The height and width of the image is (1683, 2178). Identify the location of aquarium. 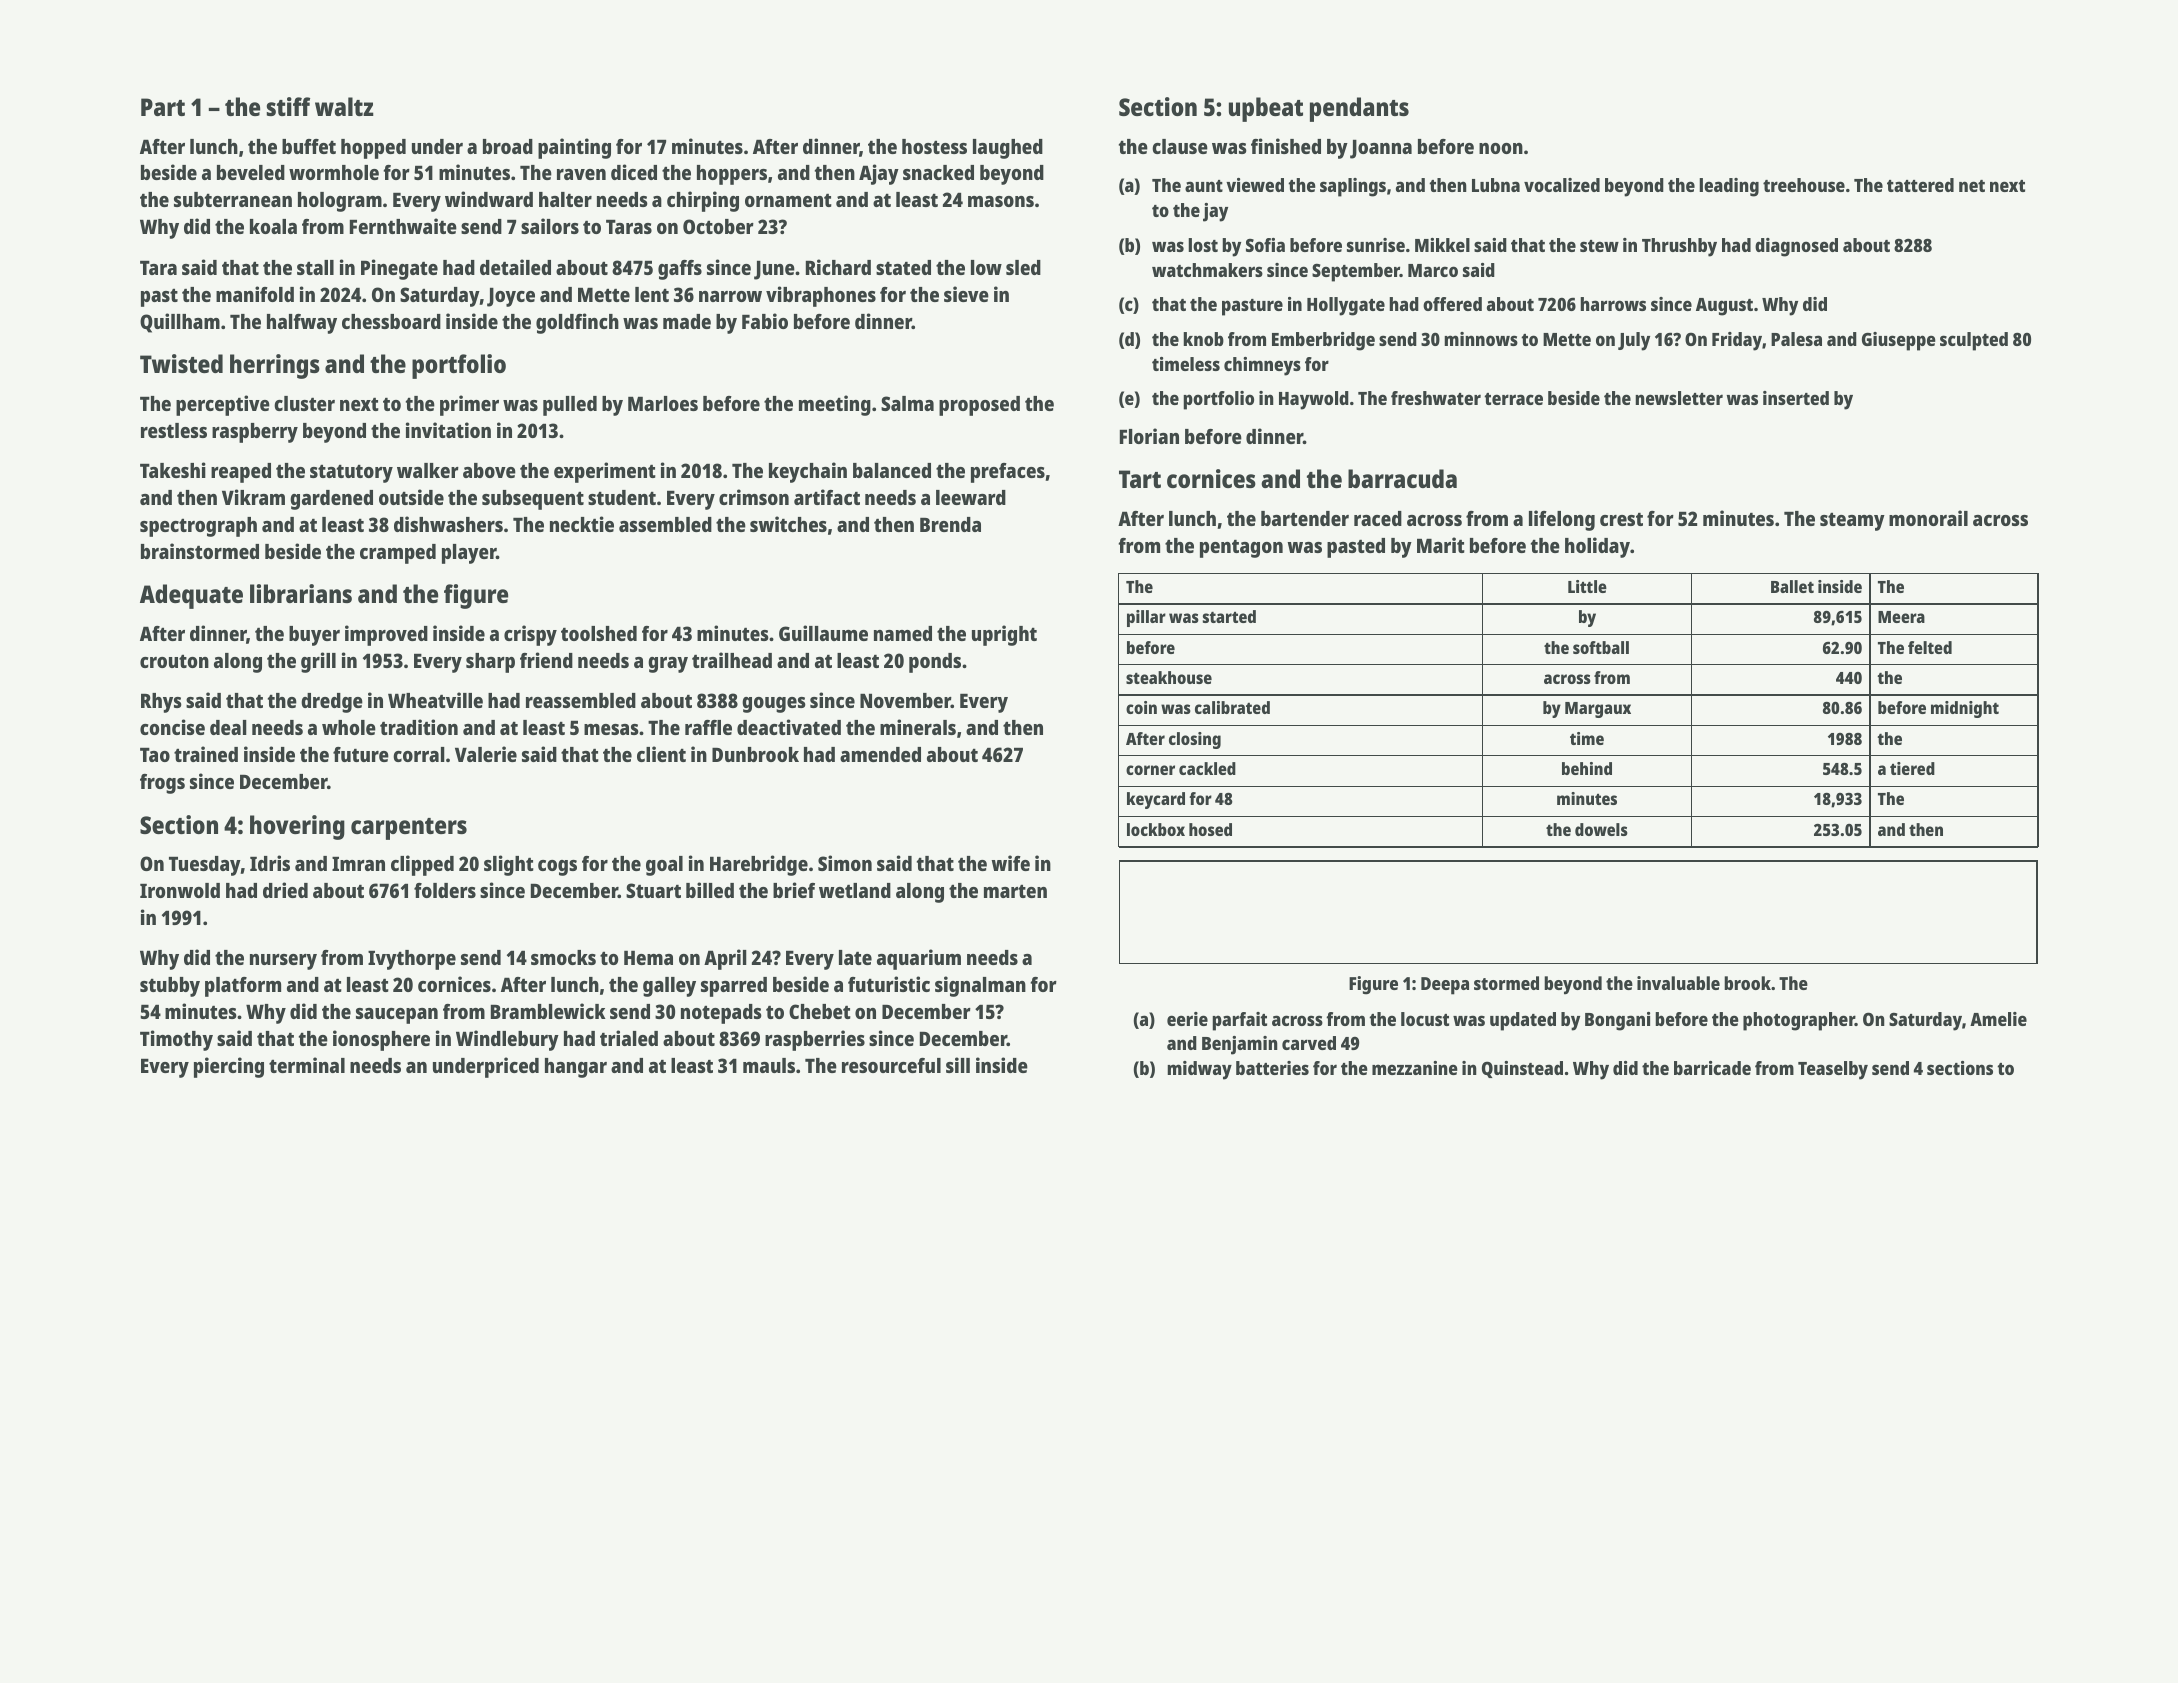
(919, 959).
